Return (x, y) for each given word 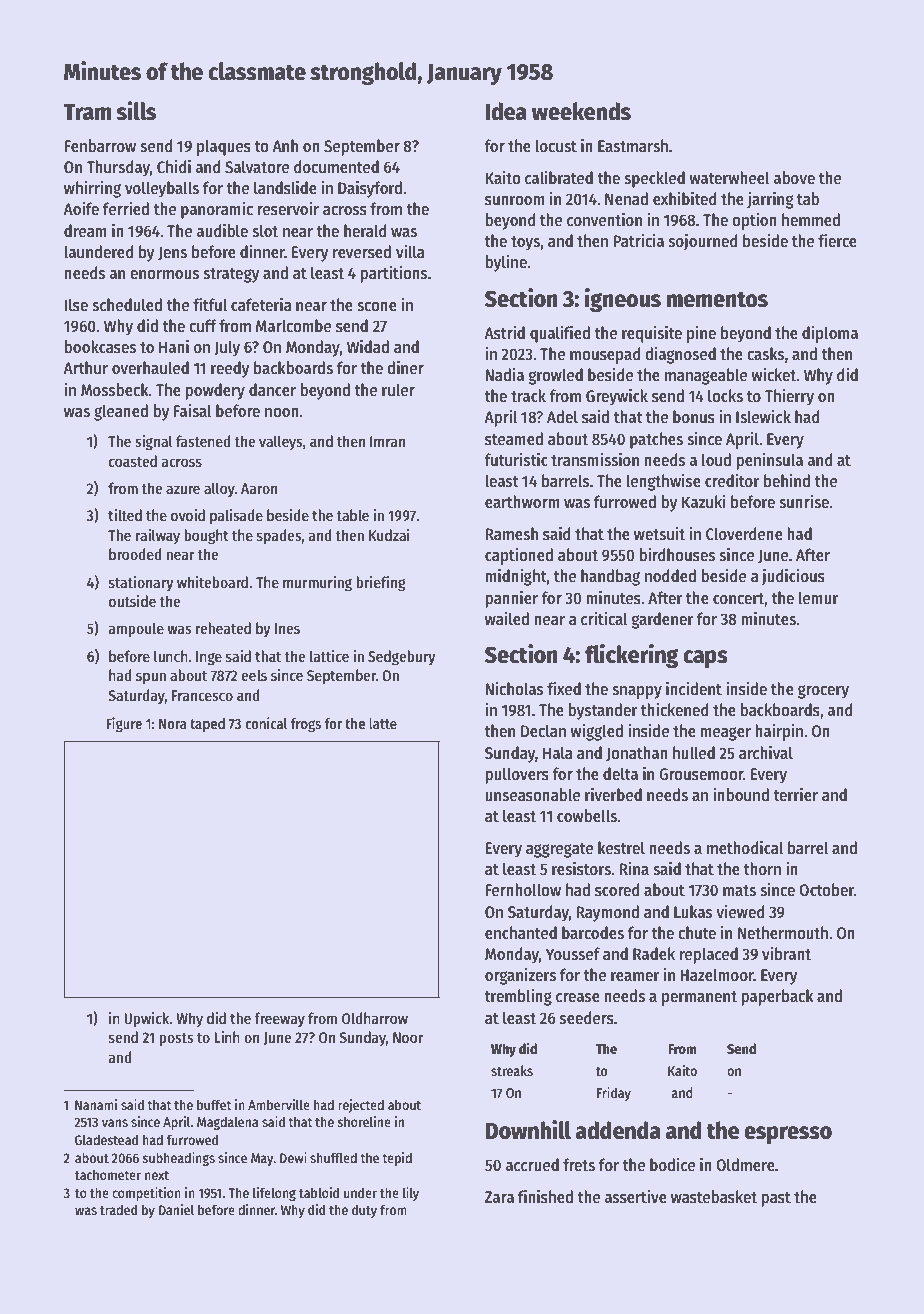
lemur (819, 598)
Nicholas (514, 689)
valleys (281, 443)
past (776, 1199)
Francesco (202, 695)
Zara (499, 1197)
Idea (506, 111)
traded (119, 1209)
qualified (560, 334)
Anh (285, 145)
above (794, 178)
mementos (717, 299)
